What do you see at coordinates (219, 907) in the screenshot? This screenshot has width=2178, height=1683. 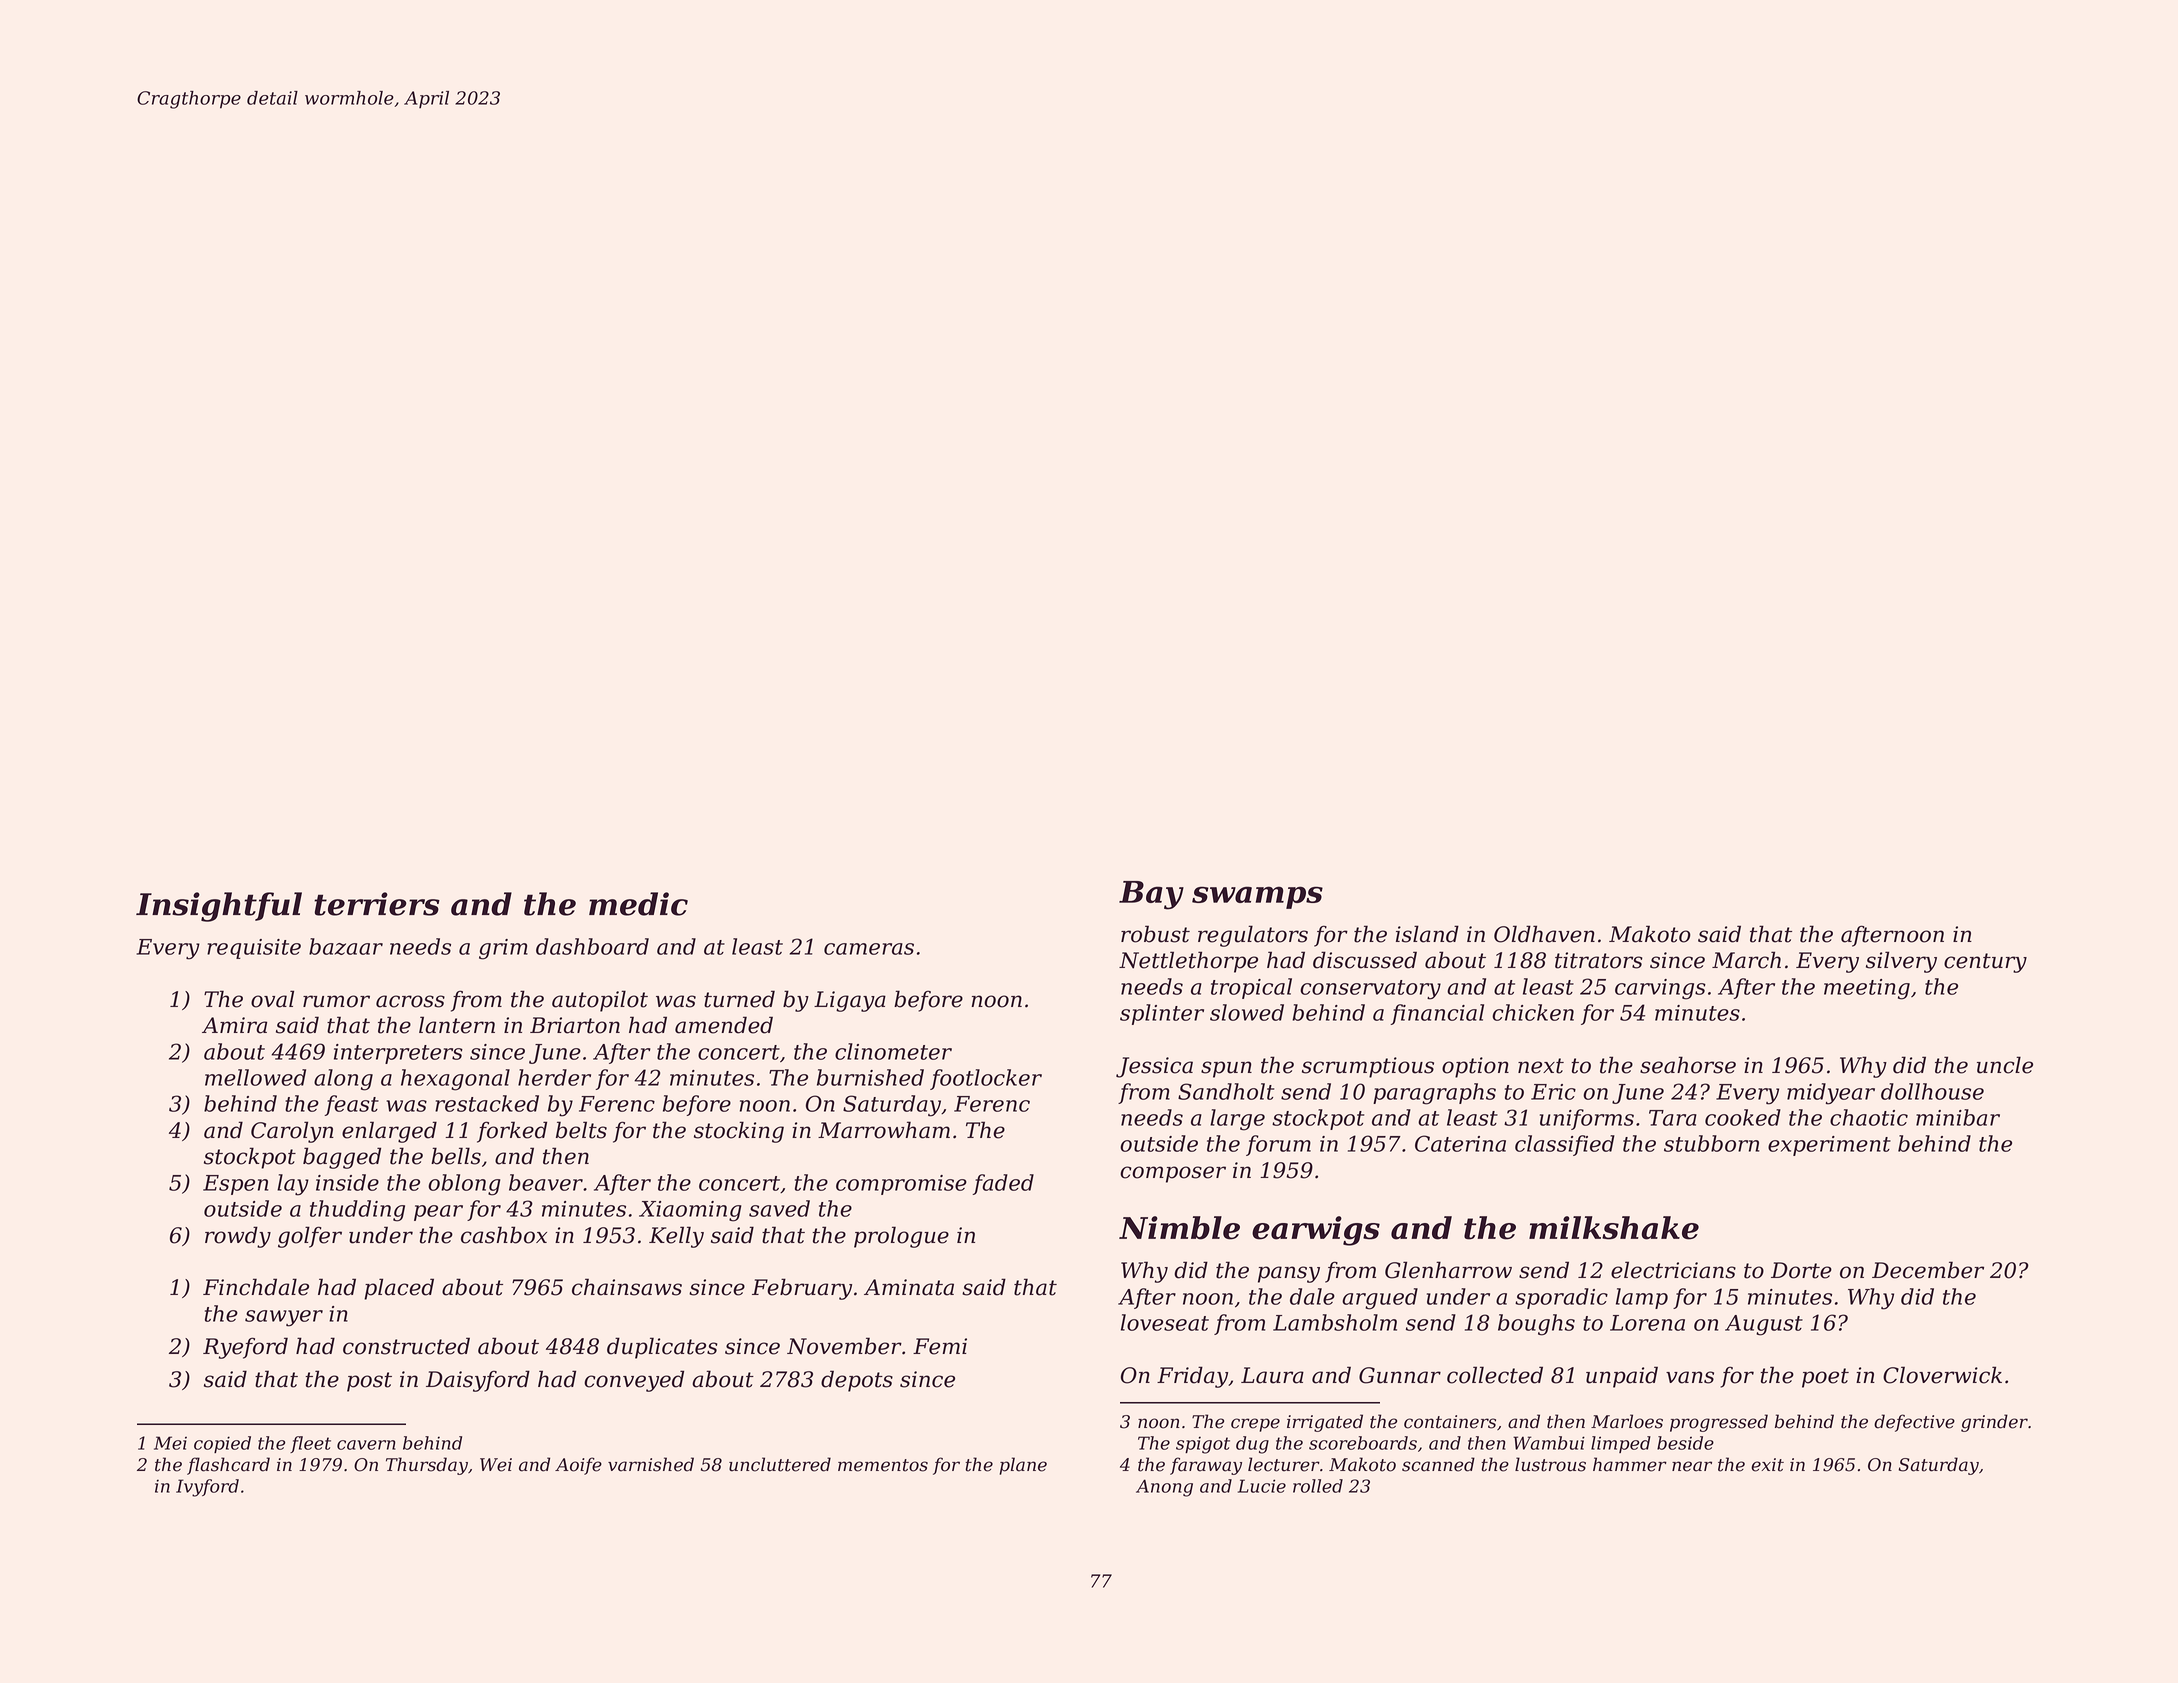 I see `Insightful` at bounding box center [219, 907].
